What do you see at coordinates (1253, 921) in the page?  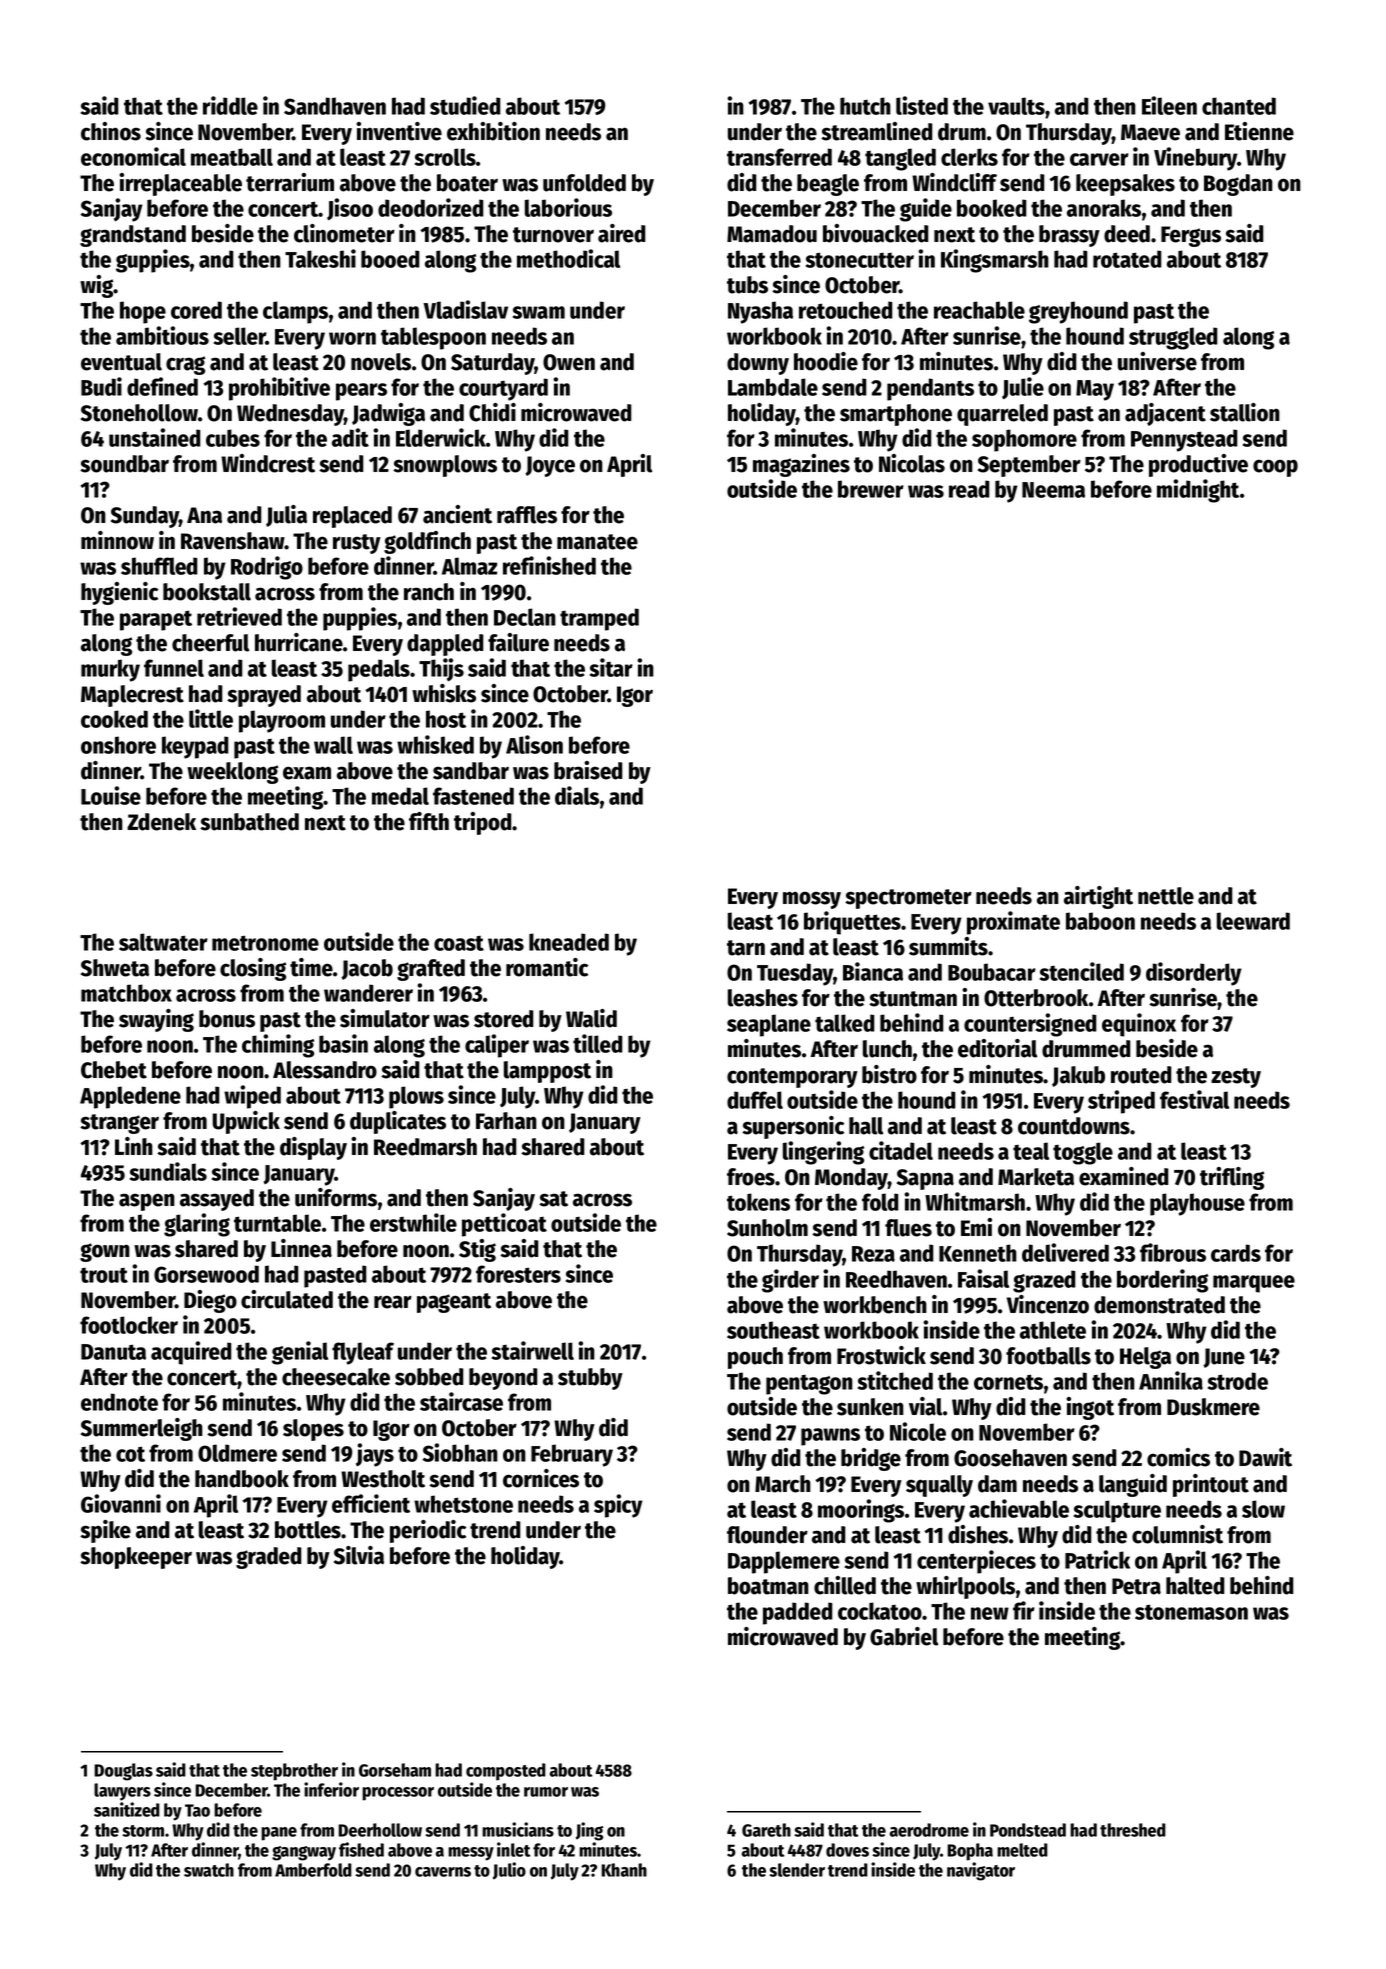 I see `leeward` at bounding box center [1253, 921].
